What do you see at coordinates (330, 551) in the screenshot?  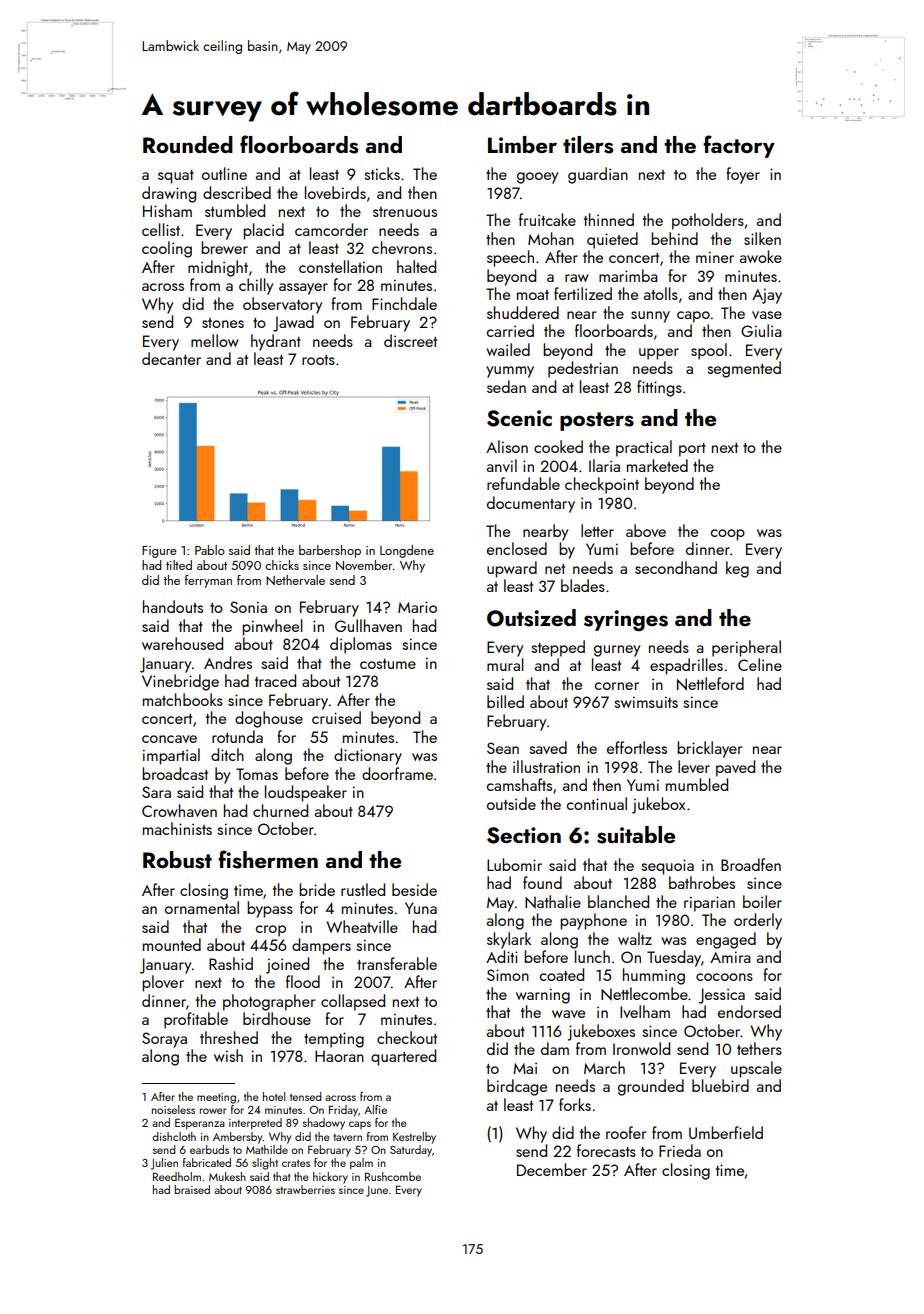 I see `barbershop` at bounding box center [330, 551].
